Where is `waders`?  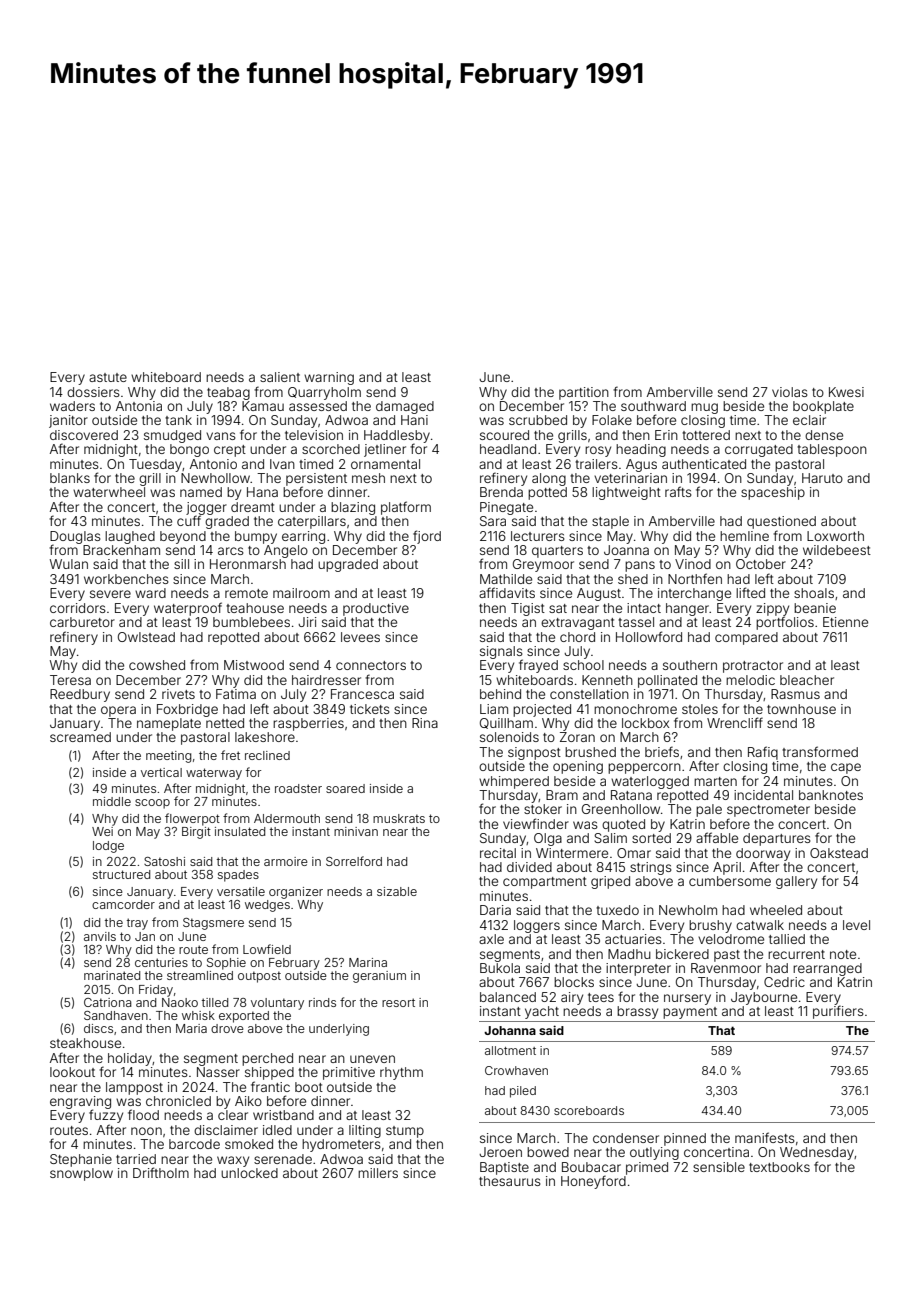
waders is located at coordinates (72, 406).
